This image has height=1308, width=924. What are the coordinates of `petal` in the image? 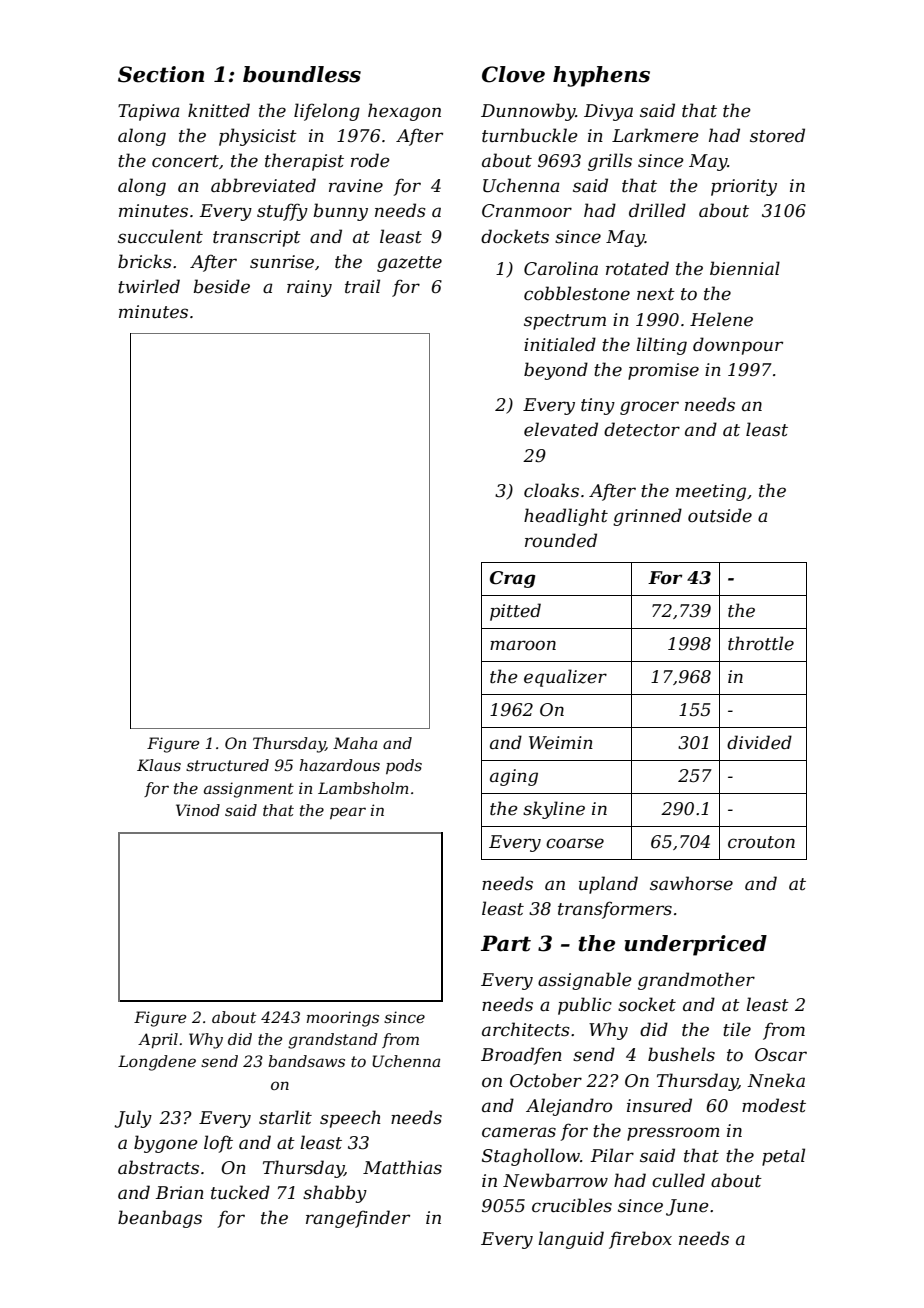 It's located at (783, 1157).
